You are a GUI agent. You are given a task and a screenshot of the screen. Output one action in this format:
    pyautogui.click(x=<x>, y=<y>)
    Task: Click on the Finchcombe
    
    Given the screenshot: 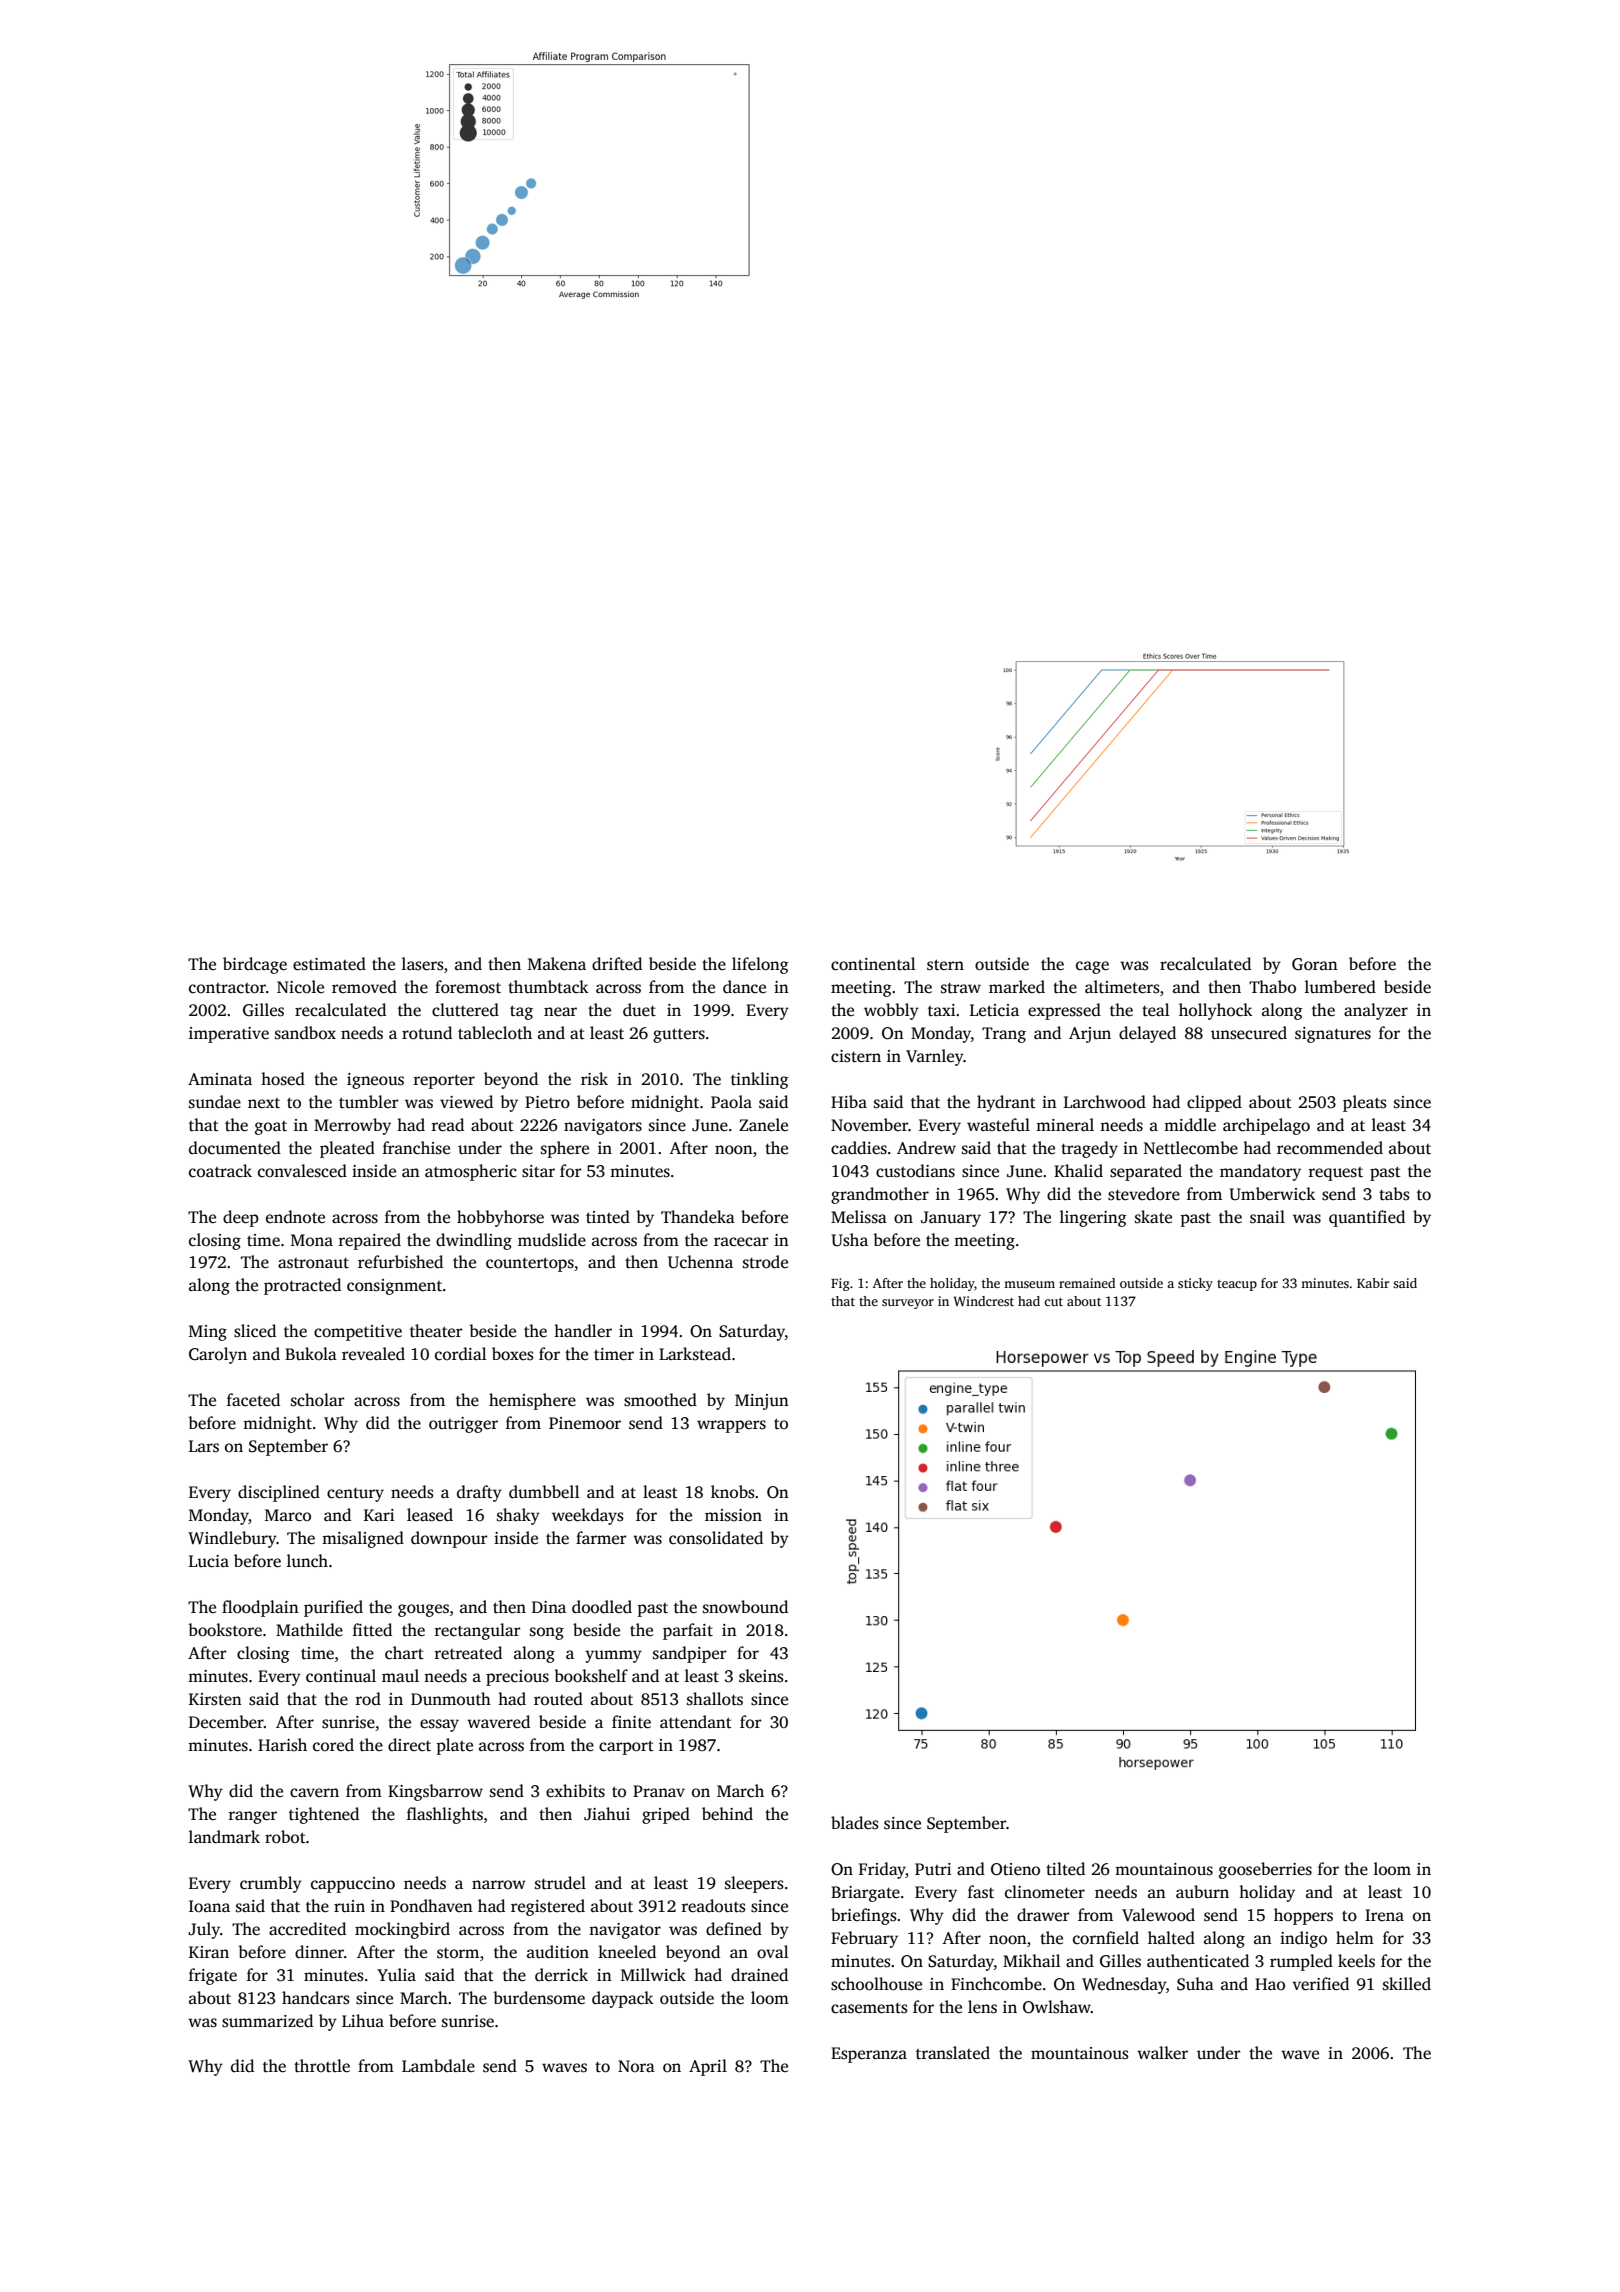 What is the action you would take?
    pyautogui.click(x=996, y=1984)
